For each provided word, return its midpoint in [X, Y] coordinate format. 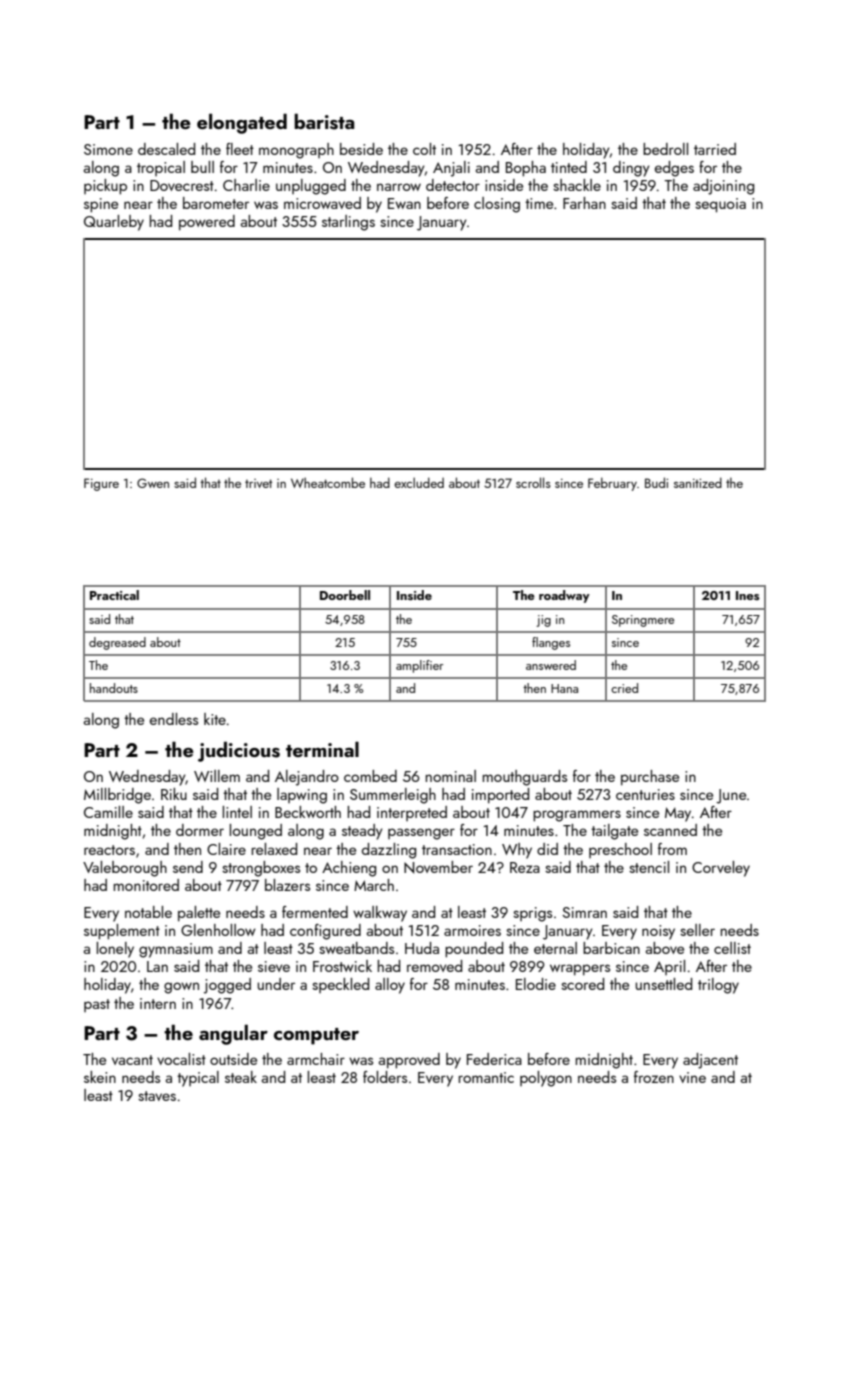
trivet [258, 483]
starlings [348, 223]
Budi [656, 482]
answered [551, 665]
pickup [105, 187]
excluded [419, 482]
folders [385, 1077]
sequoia [720, 205]
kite [215, 719]
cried [624, 688]
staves [157, 1096]
